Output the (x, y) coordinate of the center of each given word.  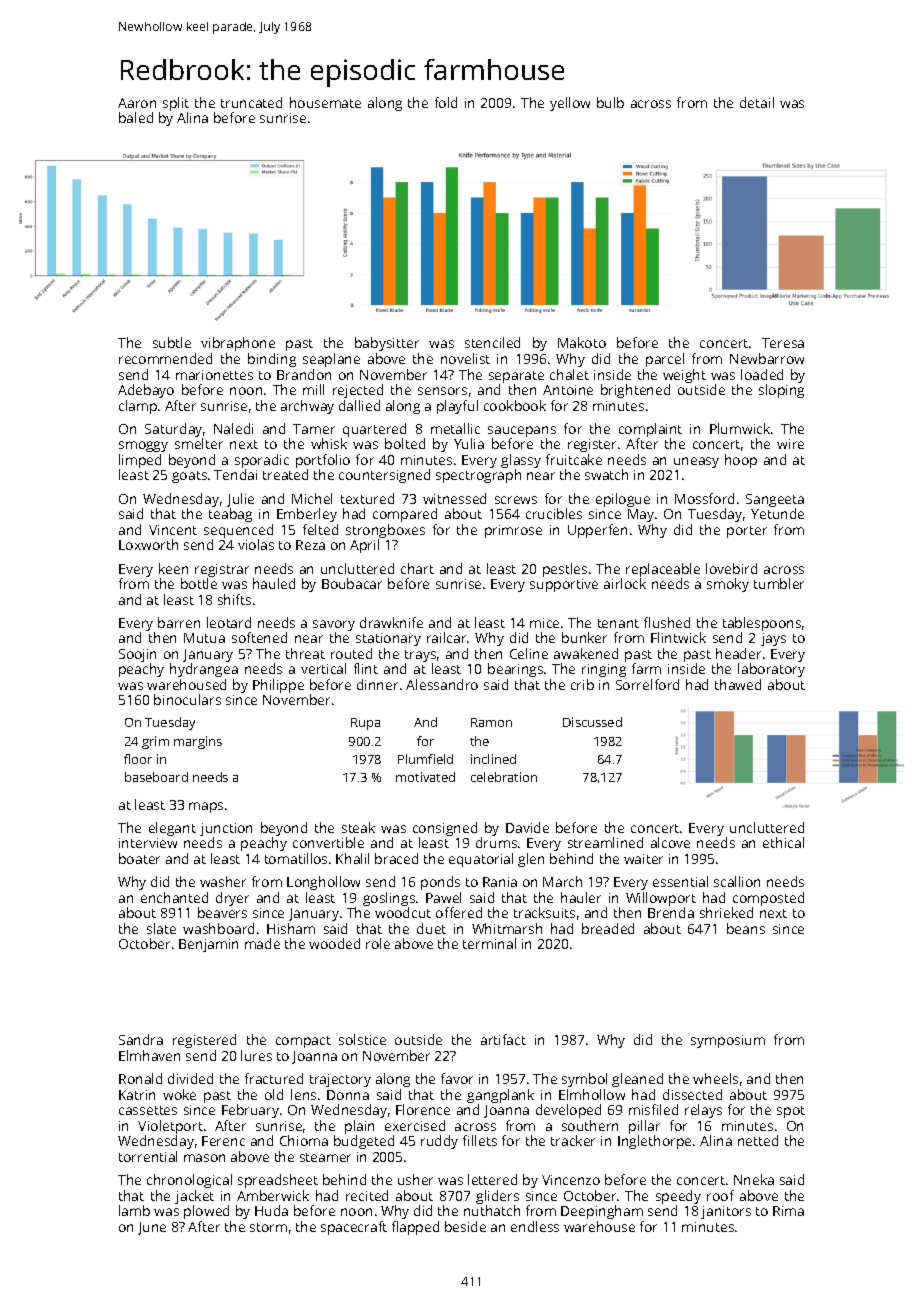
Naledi (233, 428)
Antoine (568, 390)
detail (757, 102)
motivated (425, 777)
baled (136, 117)
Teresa (783, 343)
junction (226, 829)
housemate (325, 102)
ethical (783, 842)
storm (268, 1227)
